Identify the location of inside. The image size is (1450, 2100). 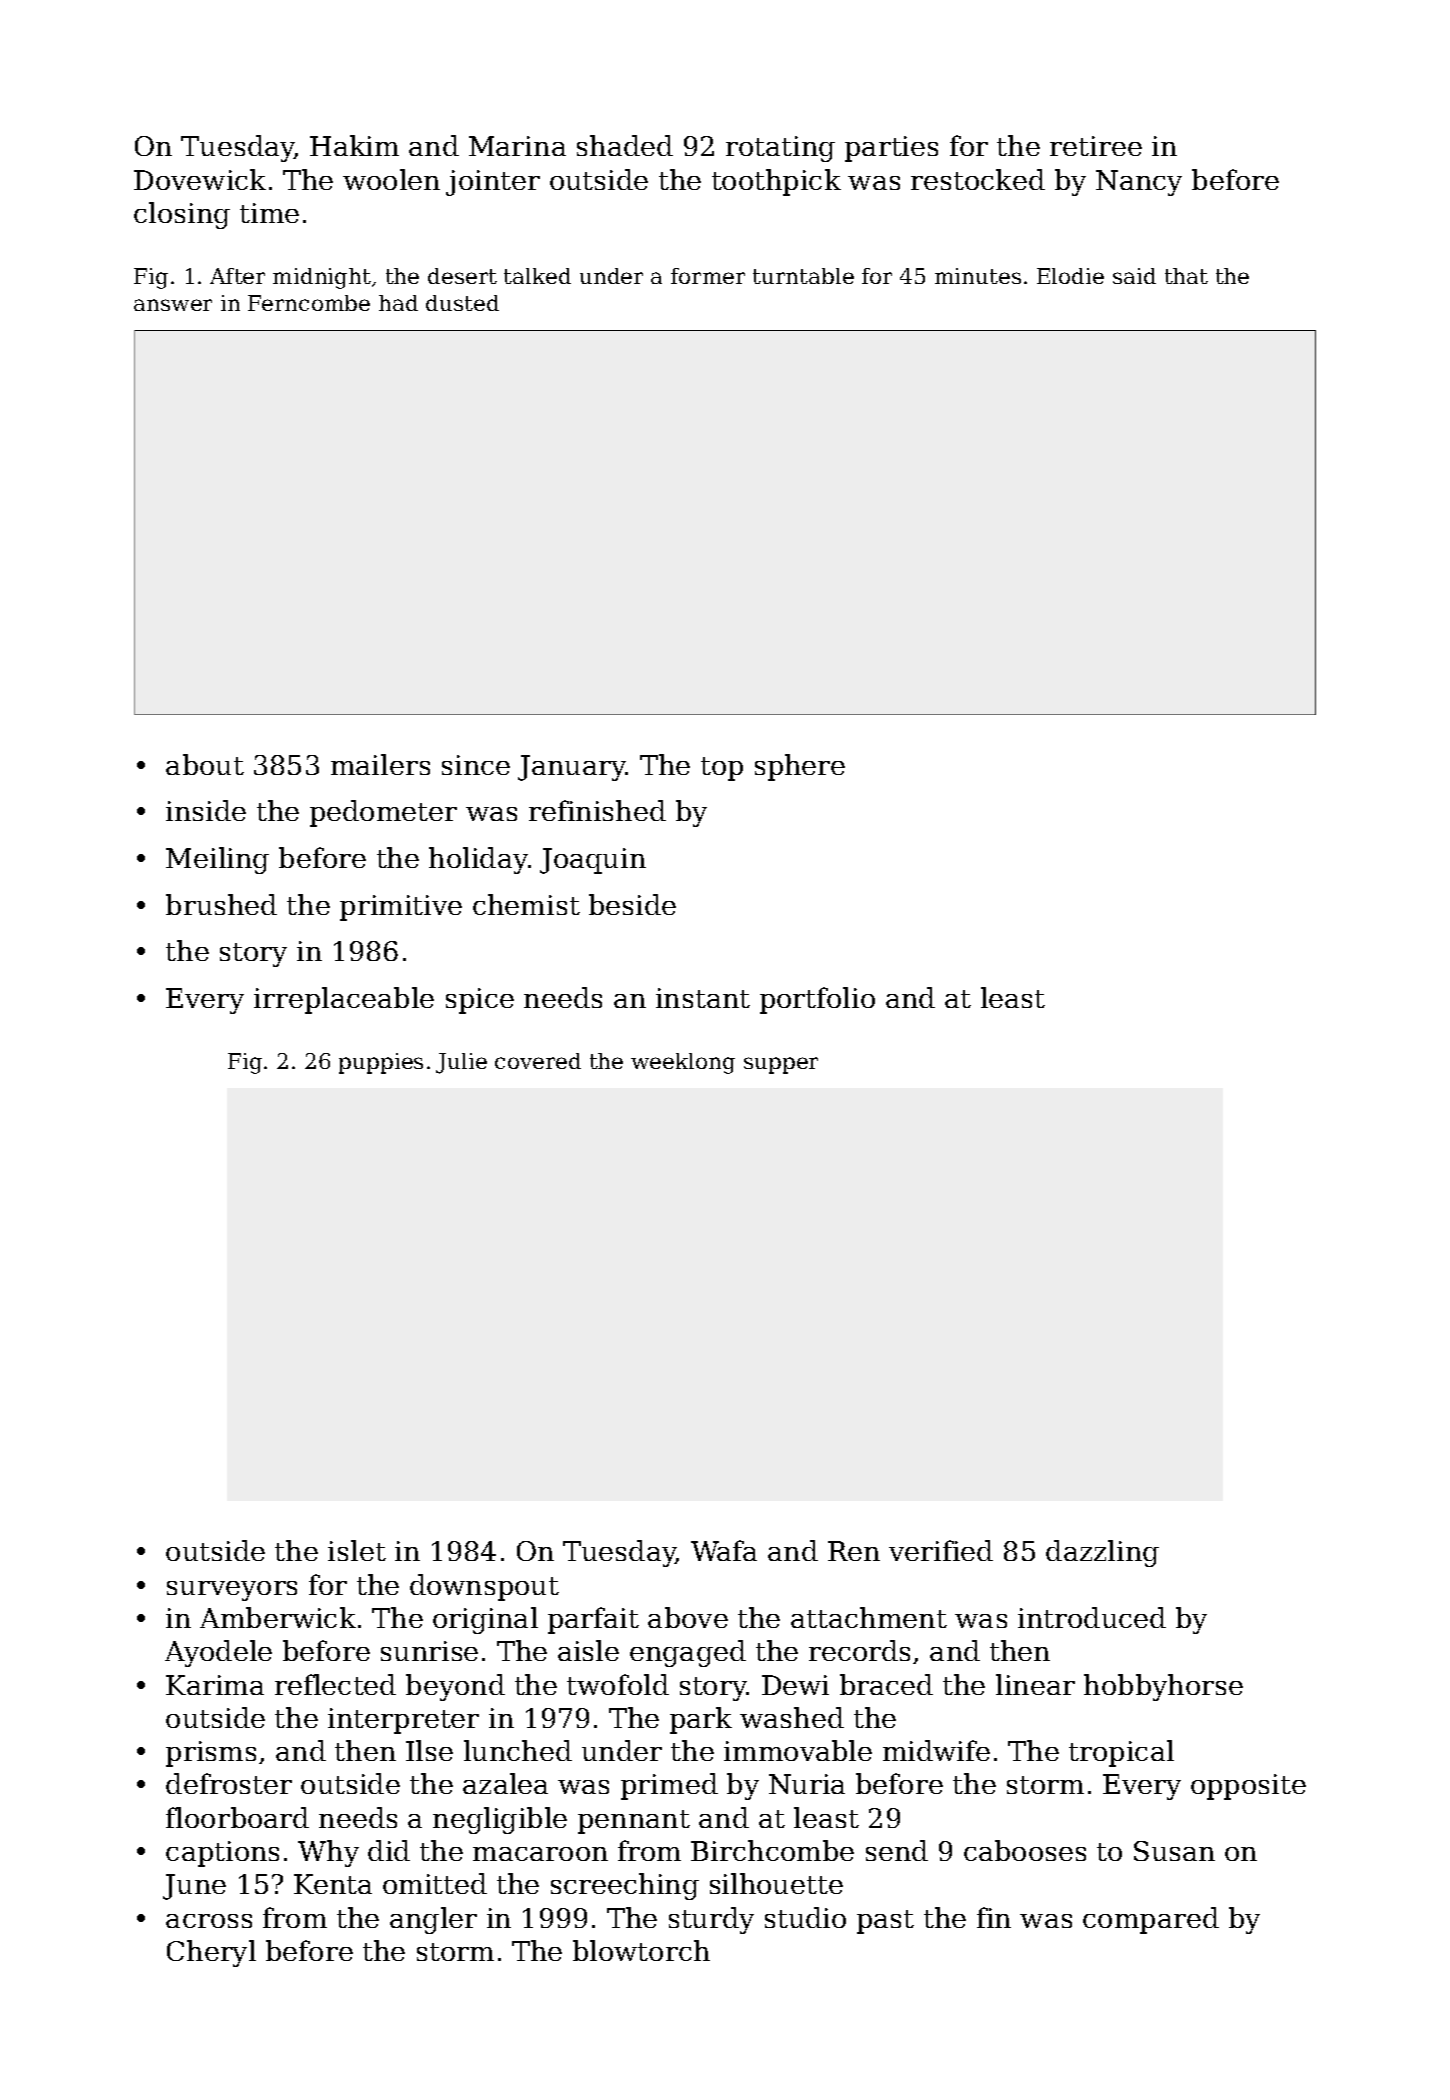
(206, 810).
